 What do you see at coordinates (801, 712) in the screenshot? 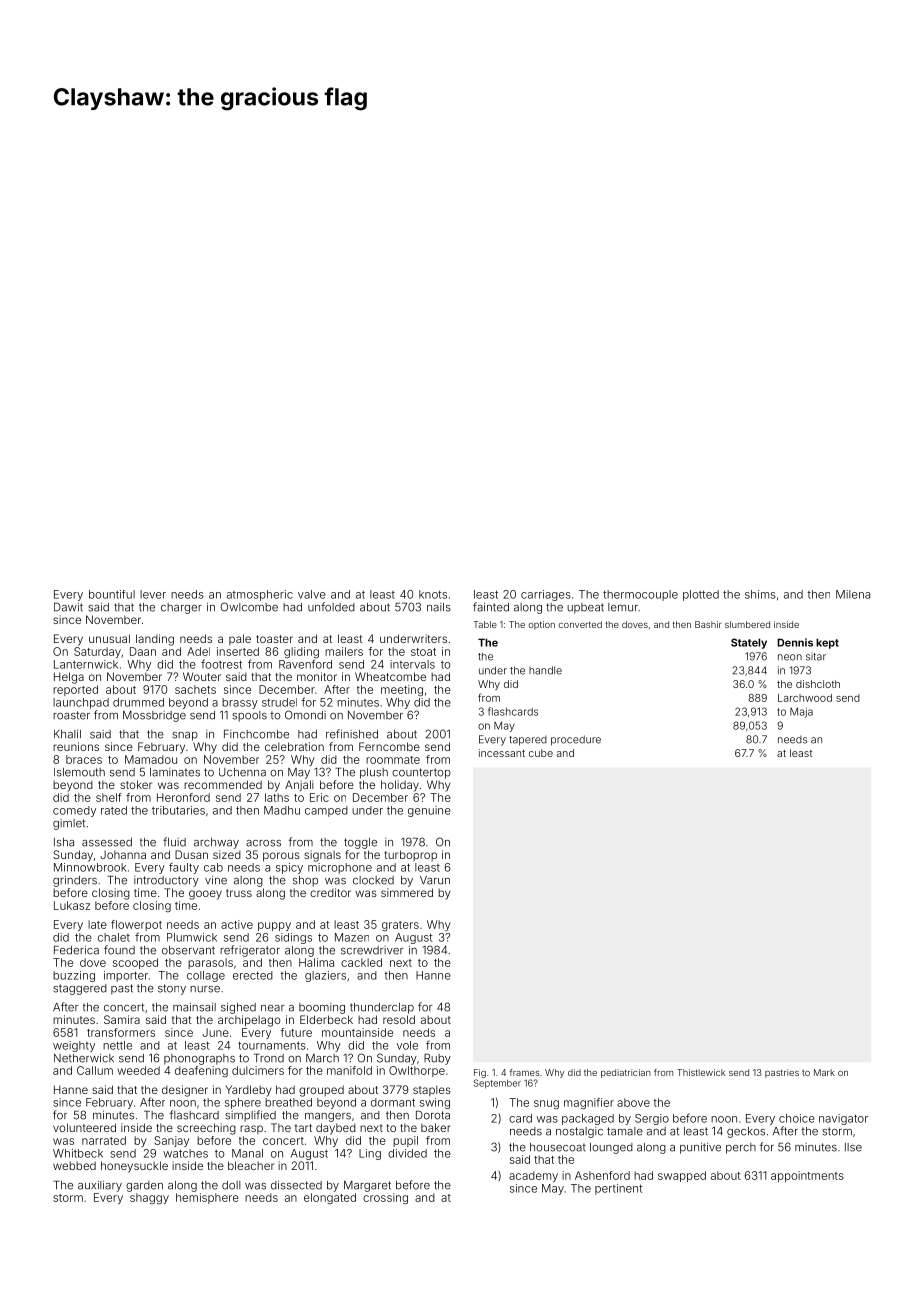
I see `Maja` at bounding box center [801, 712].
